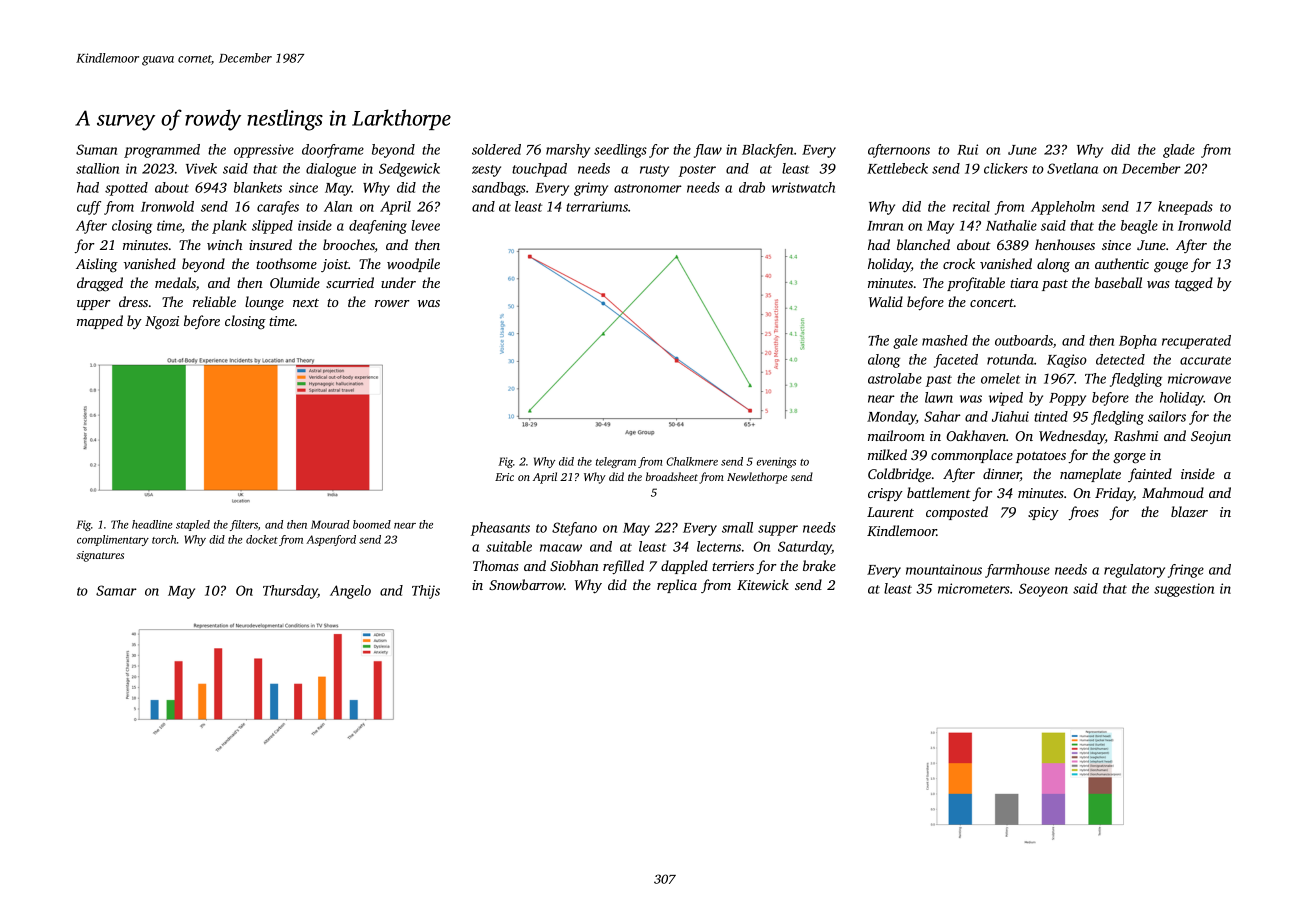 This screenshot has width=1308, height=924. What do you see at coordinates (97, 265) in the screenshot?
I see `Aisling` at bounding box center [97, 265].
